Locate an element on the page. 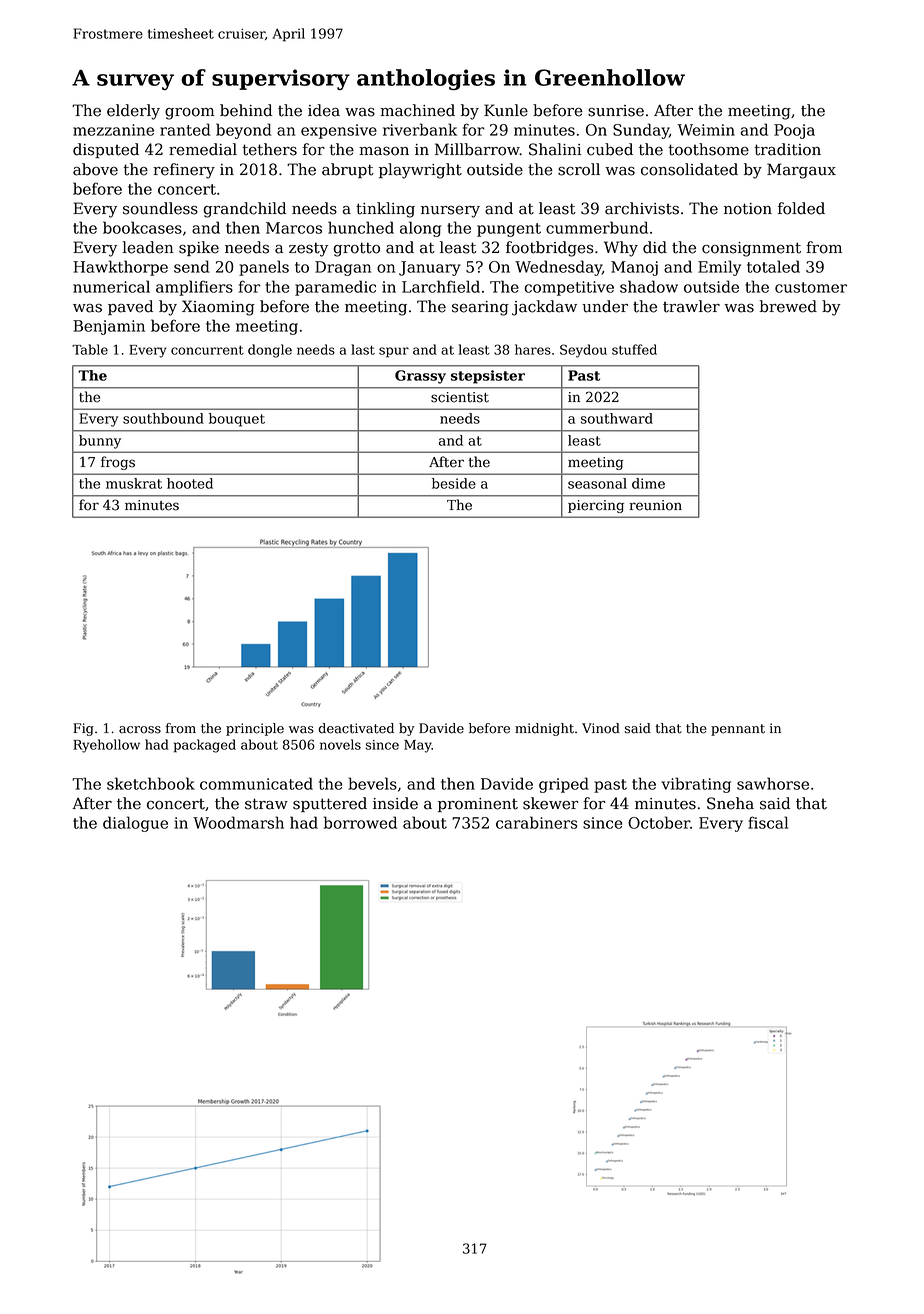 This image has height=1314, width=924. hooted is located at coordinates (190, 483).
